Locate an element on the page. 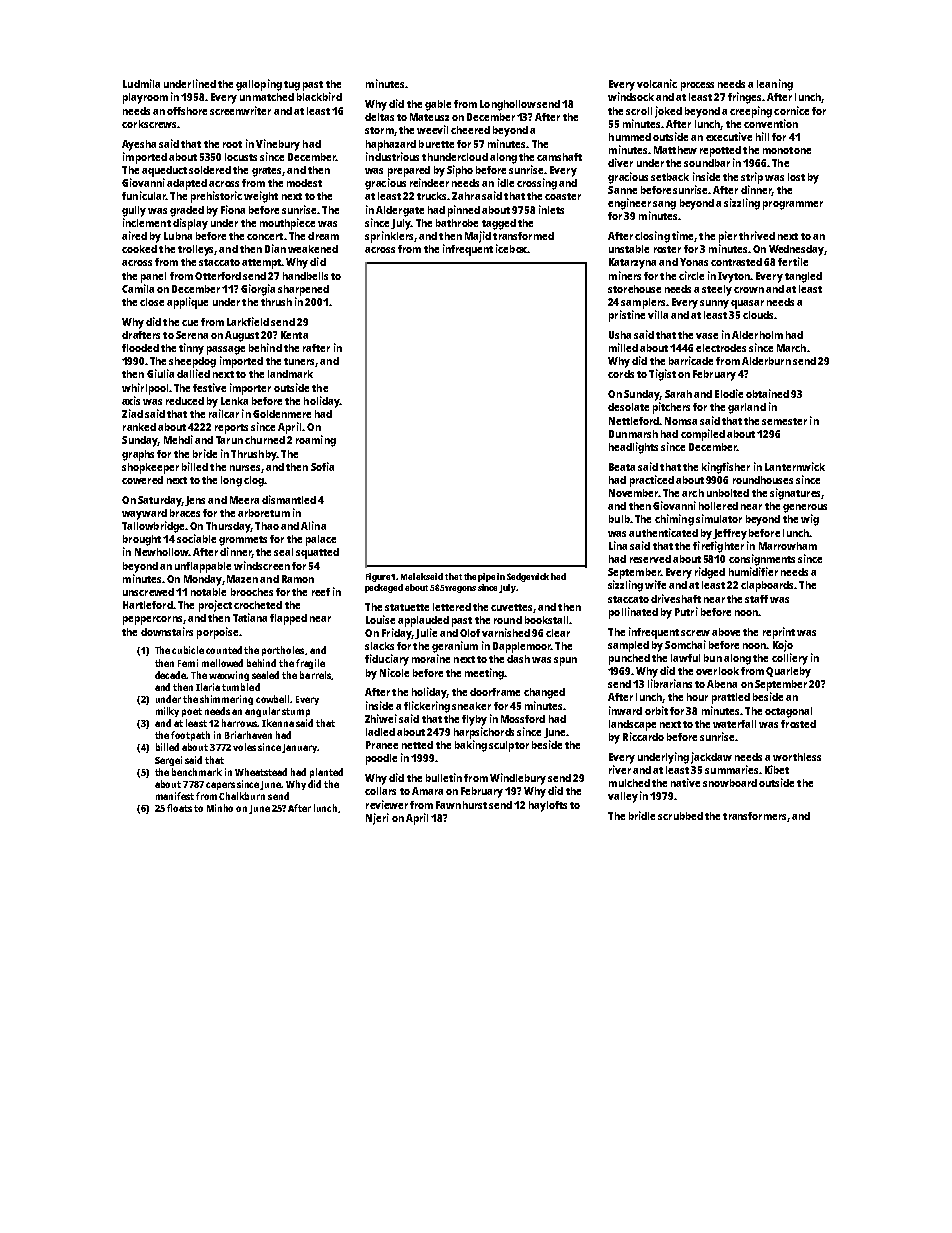 The height and width of the image is (1233, 952). sunny is located at coordinates (714, 304).
